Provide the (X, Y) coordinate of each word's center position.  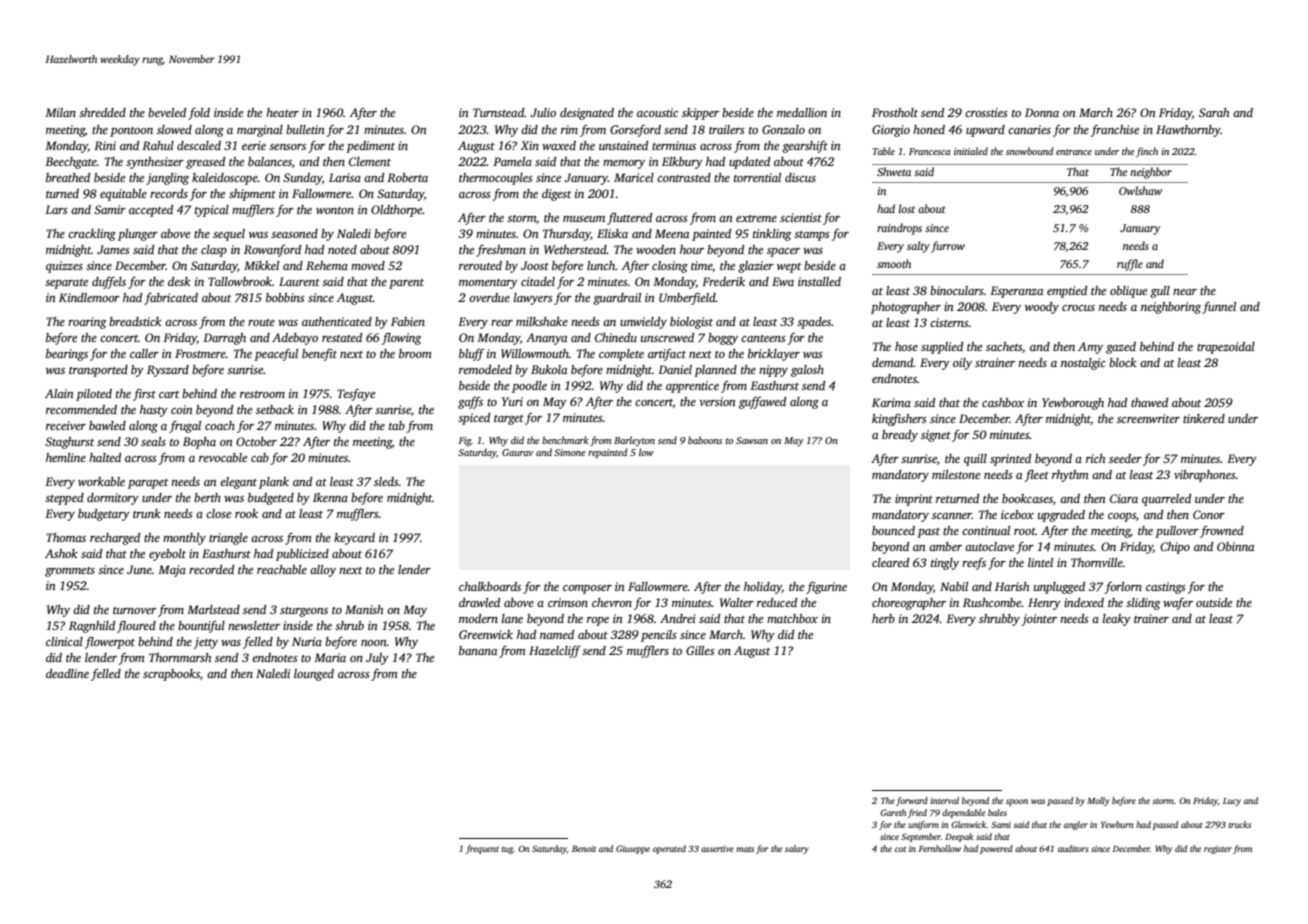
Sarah (1214, 112)
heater (282, 112)
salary (797, 849)
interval (944, 800)
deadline (67, 673)
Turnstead (498, 112)
